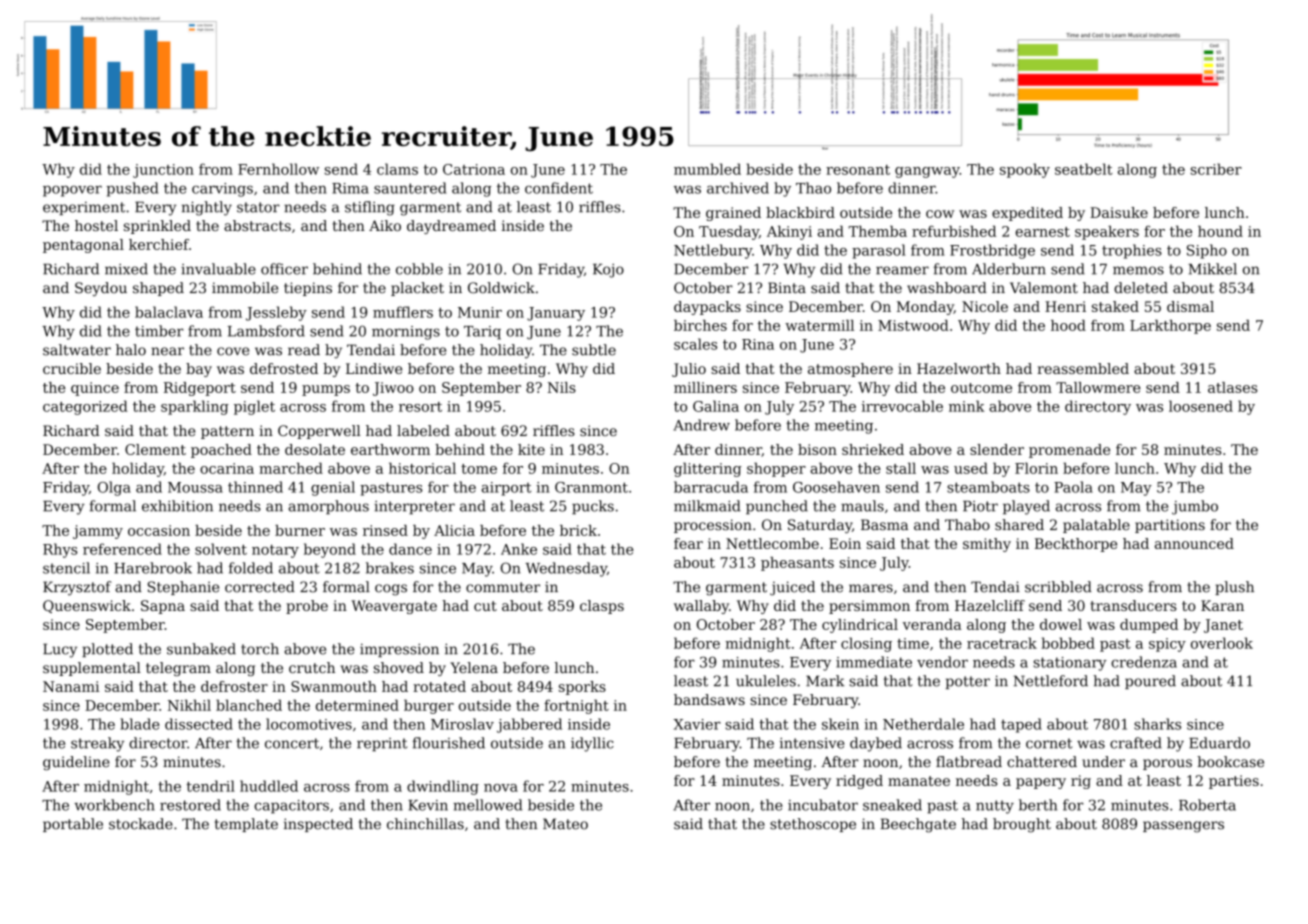 The height and width of the screenshot is (924, 1308). I want to click on clams, so click(397, 169).
